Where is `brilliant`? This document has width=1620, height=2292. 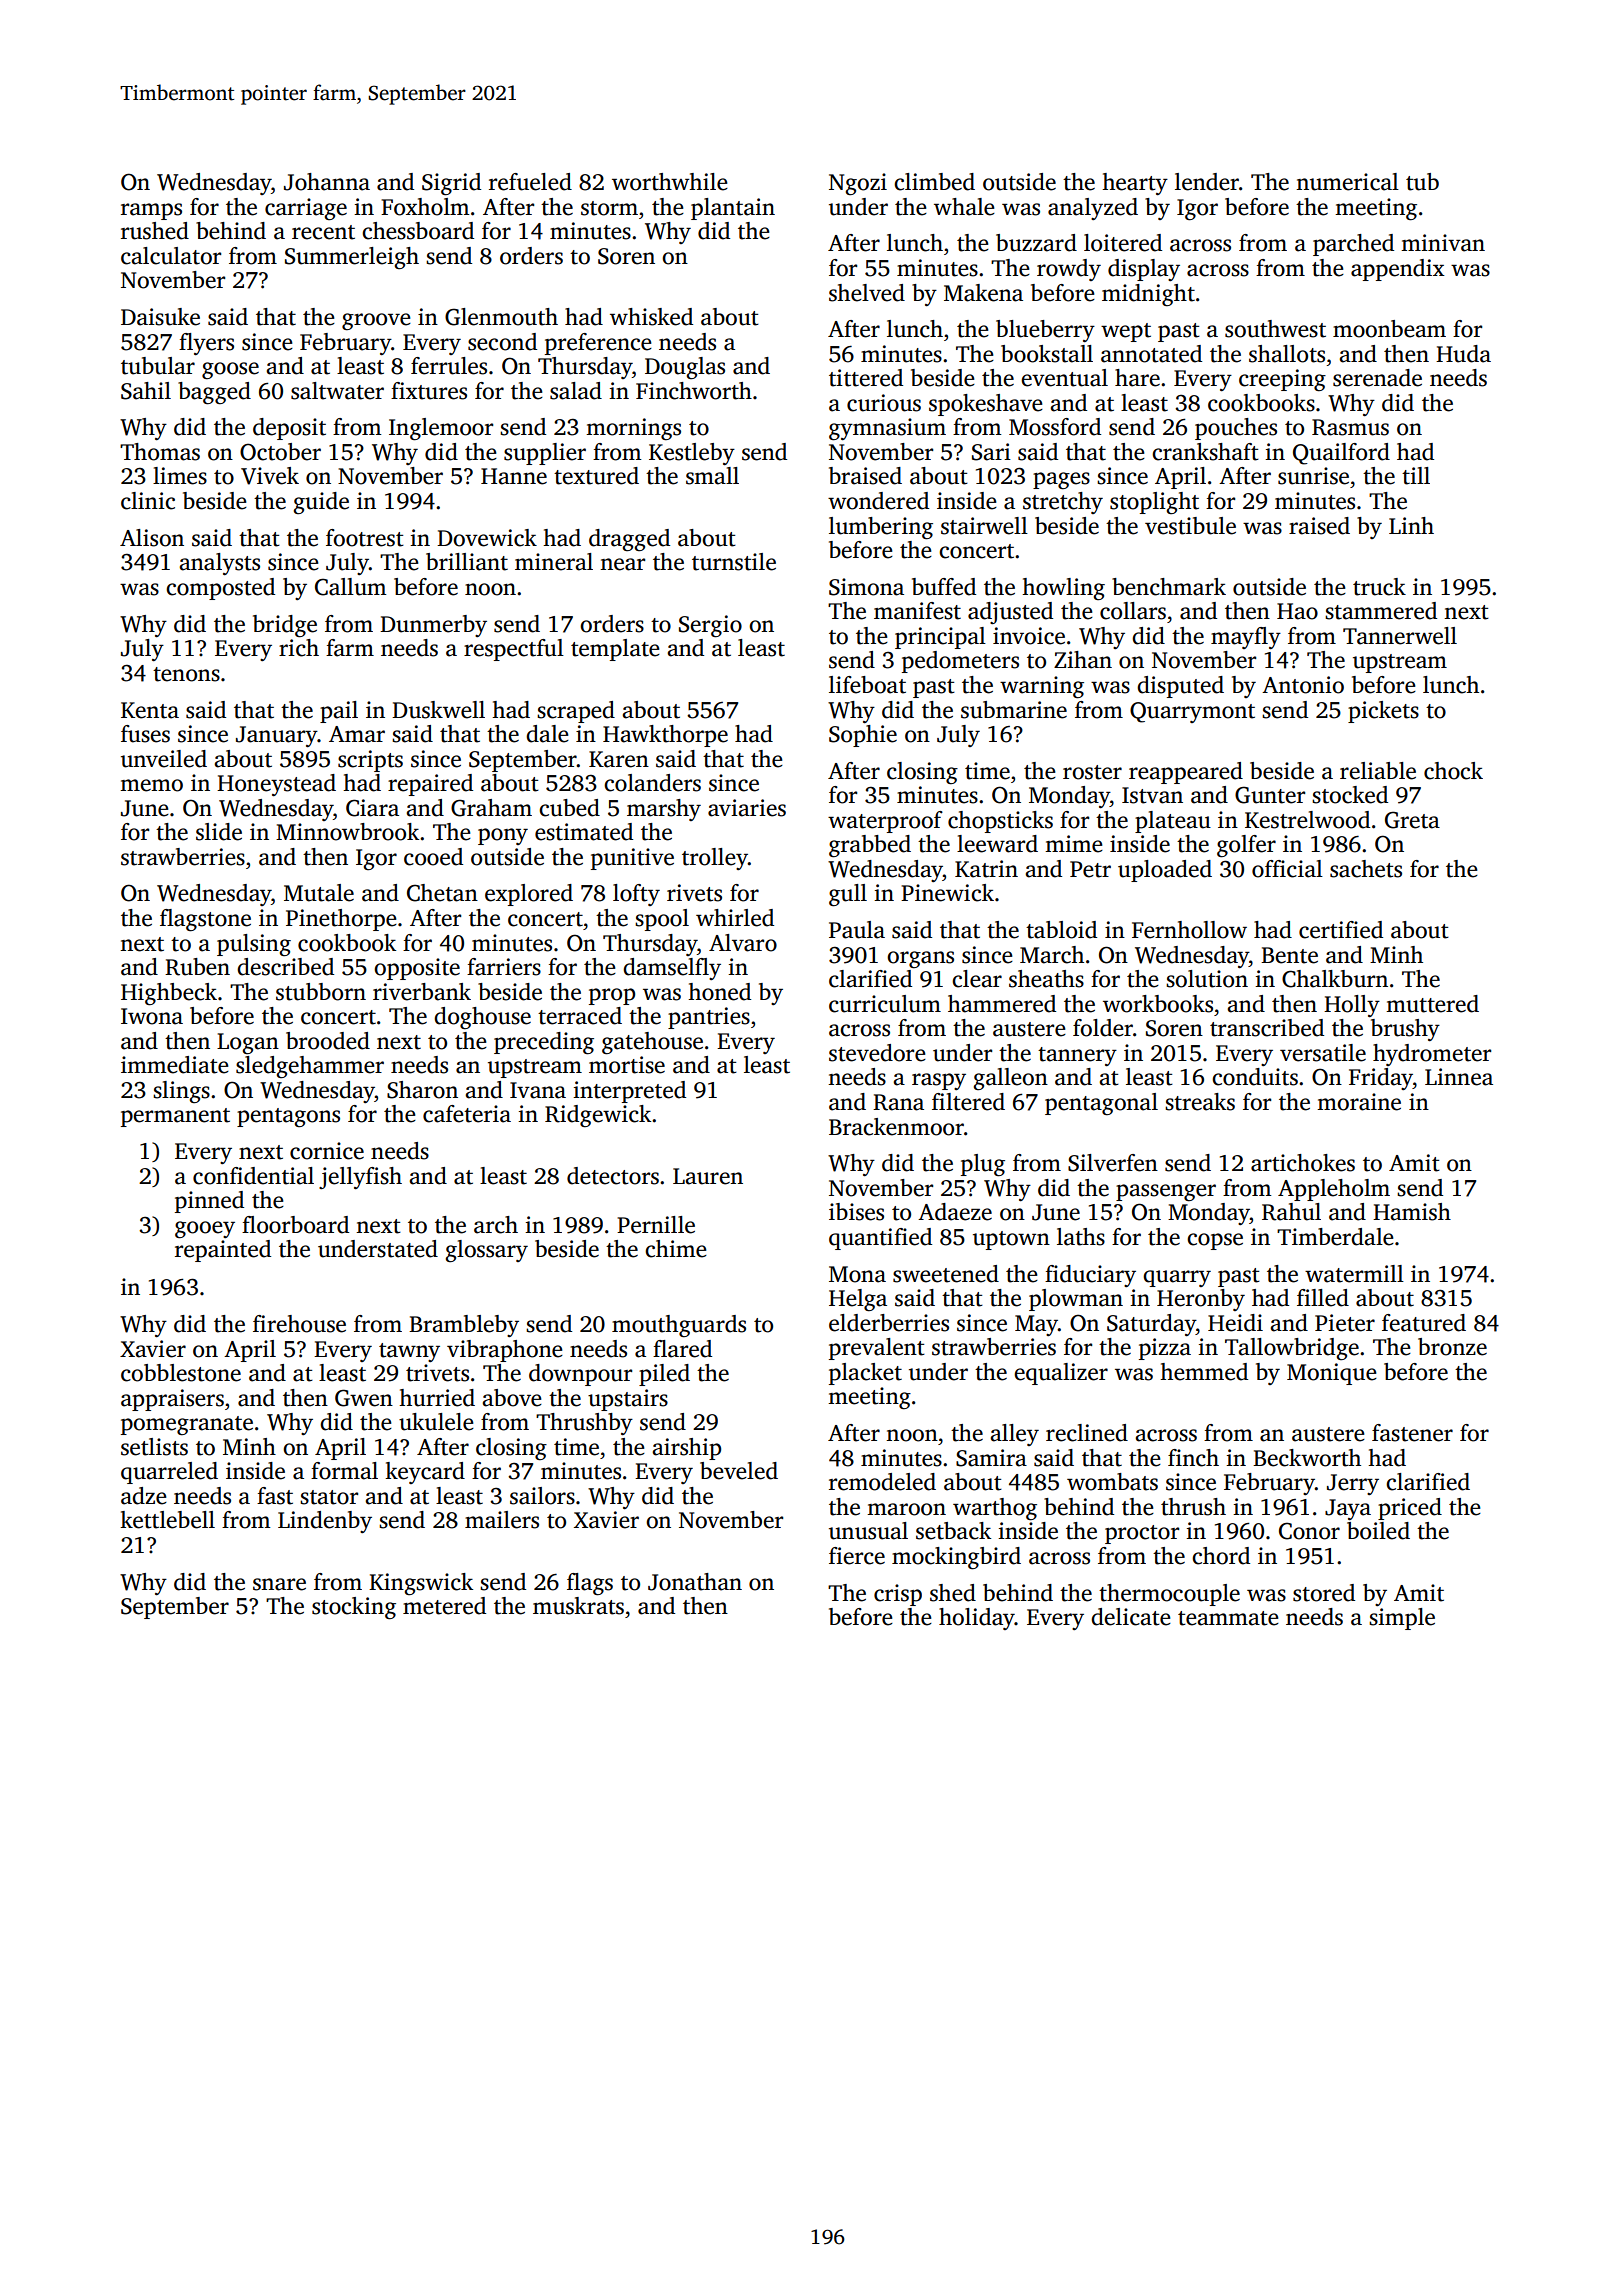
brilliant is located at coordinates (467, 562).
